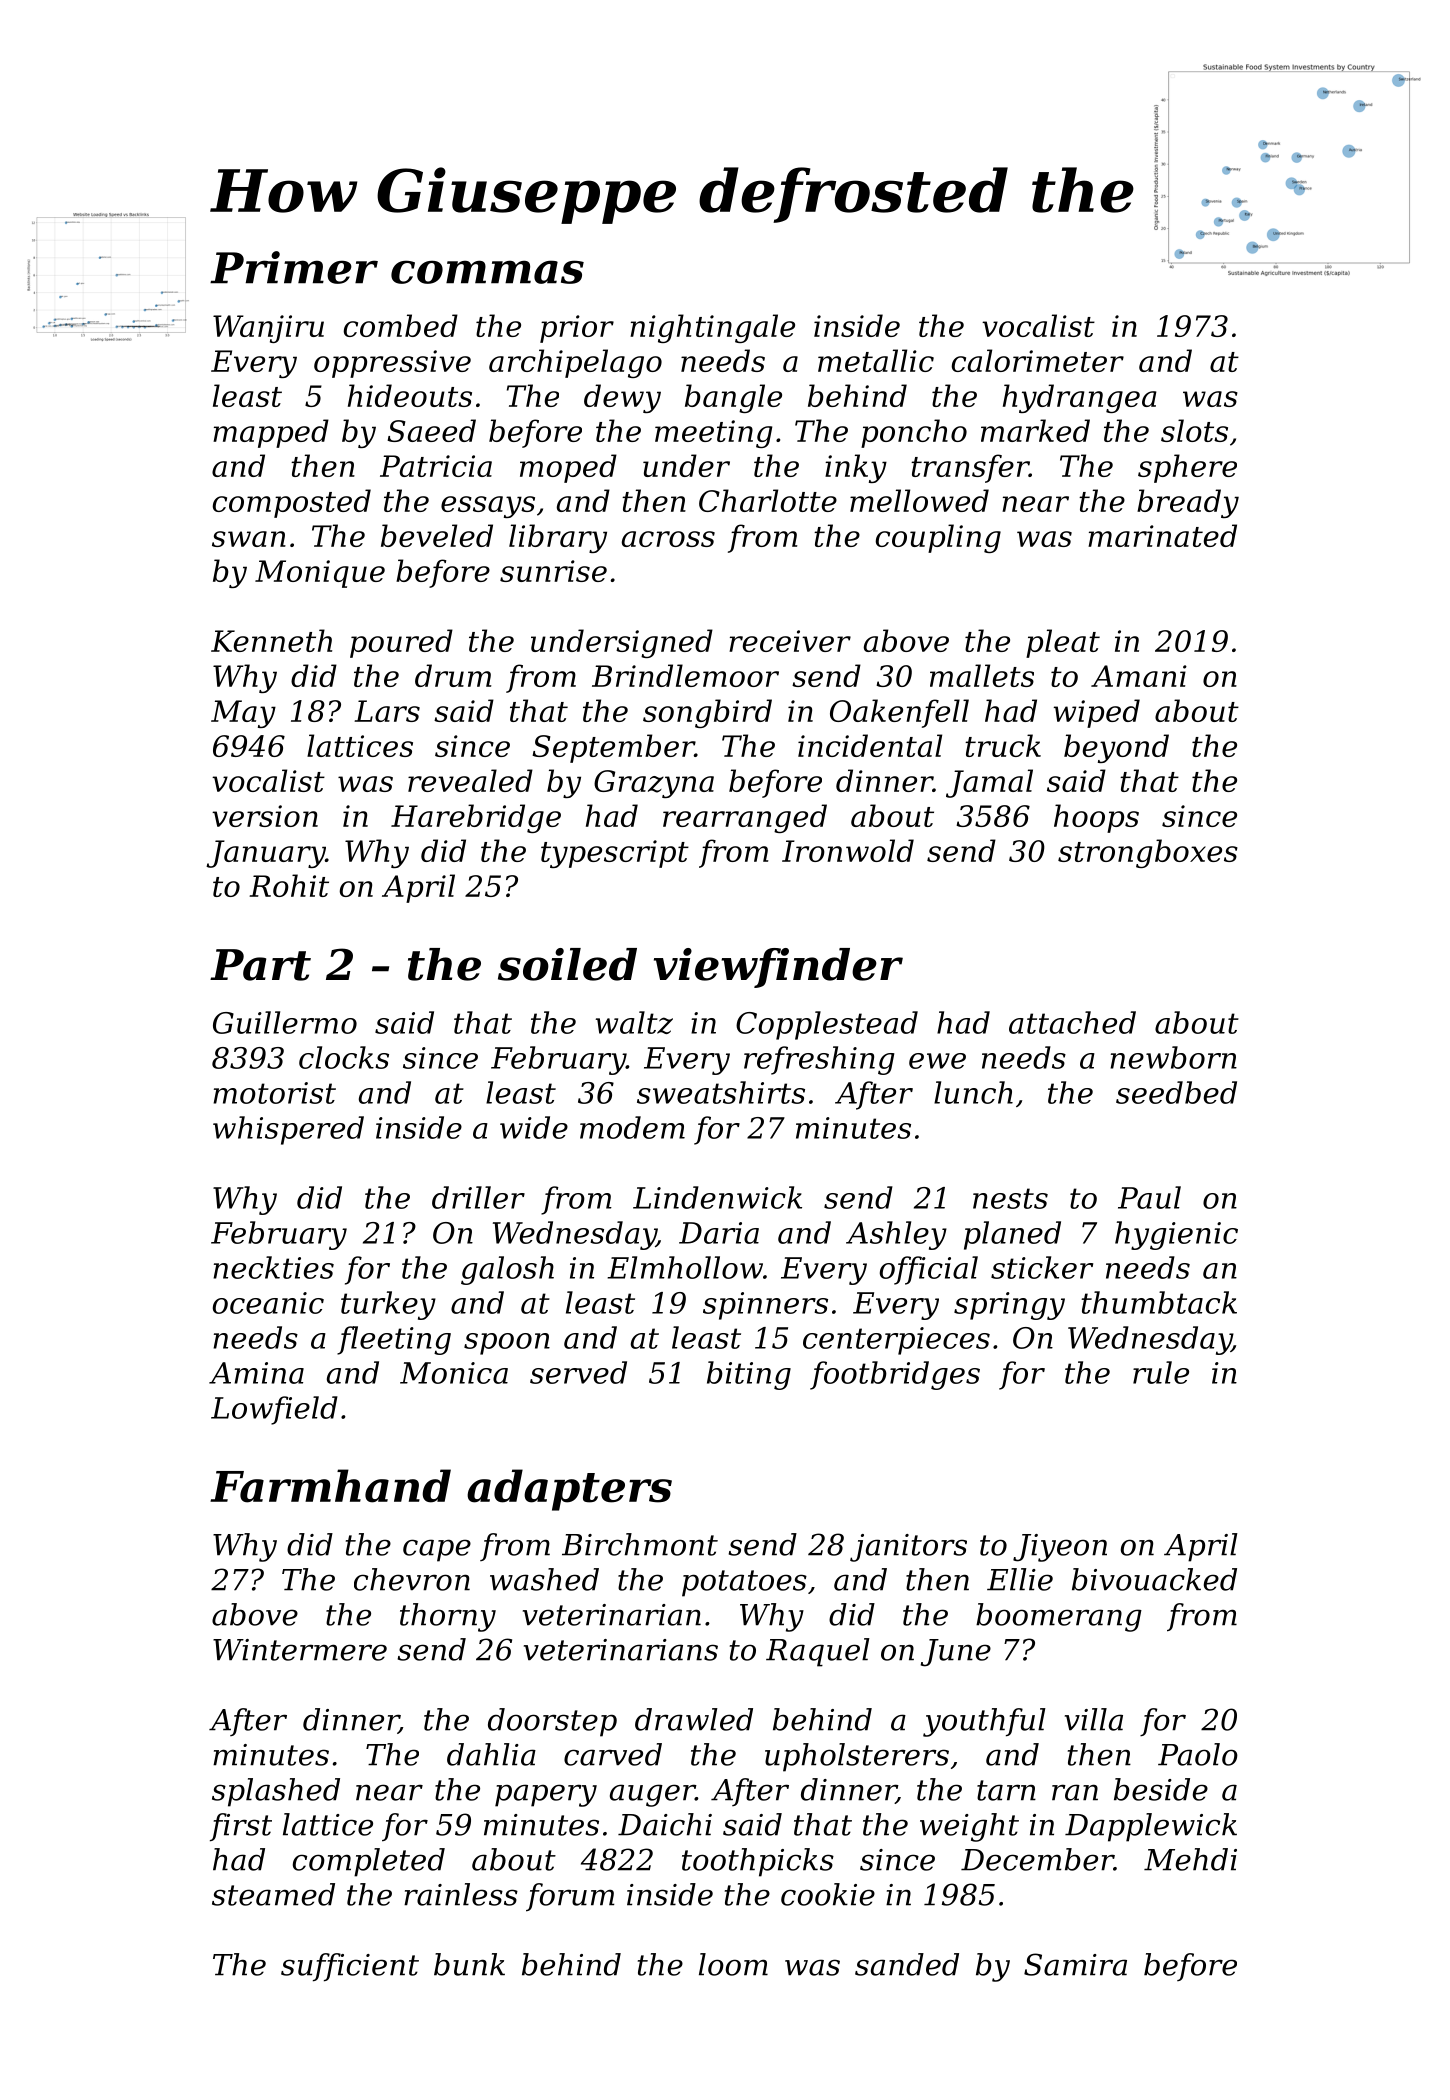 The width and height of the screenshot is (1450, 2100). Describe the element at coordinates (1139, 676) in the screenshot. I see `Amani` at that location.
